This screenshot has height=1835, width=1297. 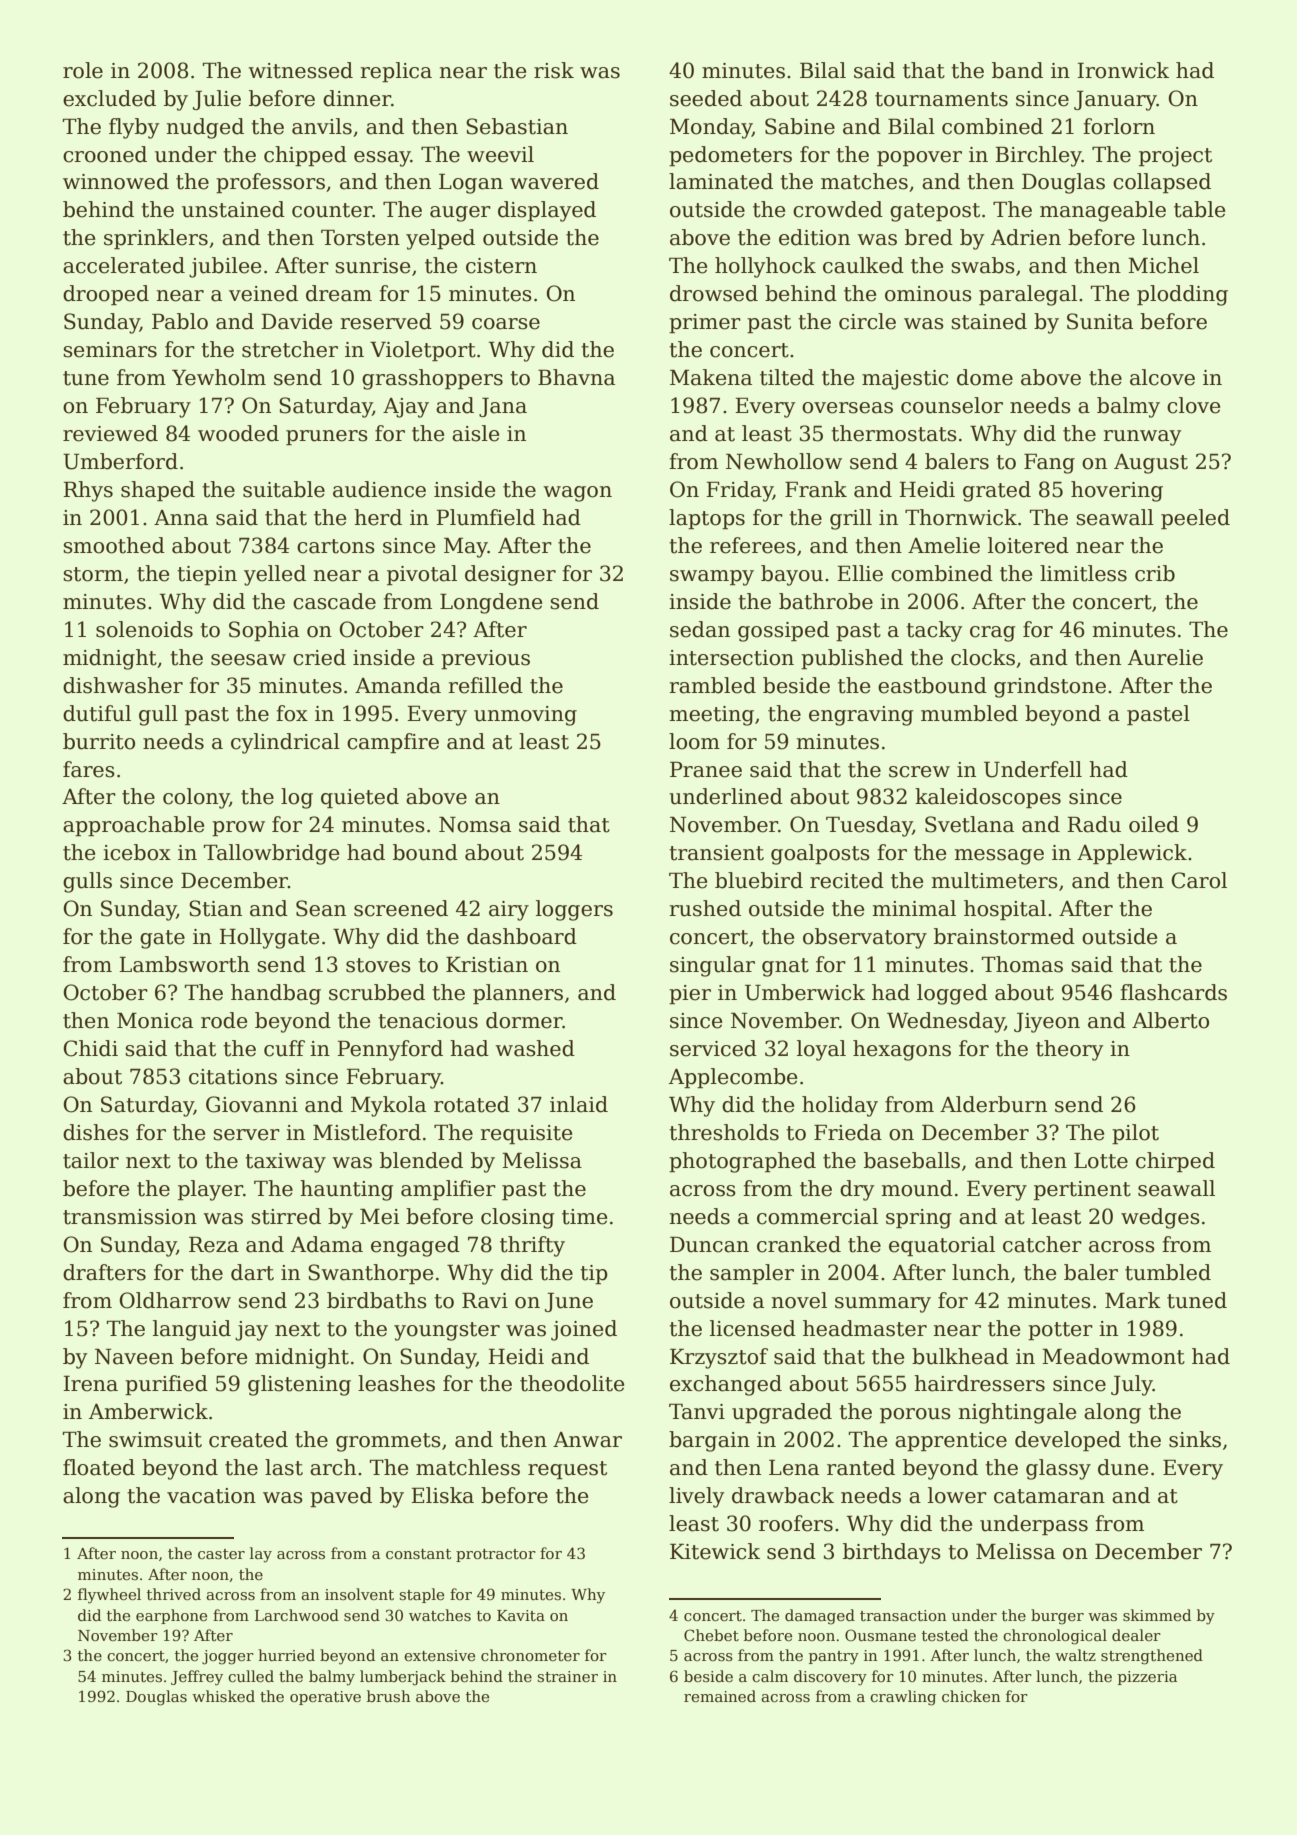 What do you see at coordinates (711, 716) in the screenshot?
I see `meeting` at bounding box center [711, 716].
